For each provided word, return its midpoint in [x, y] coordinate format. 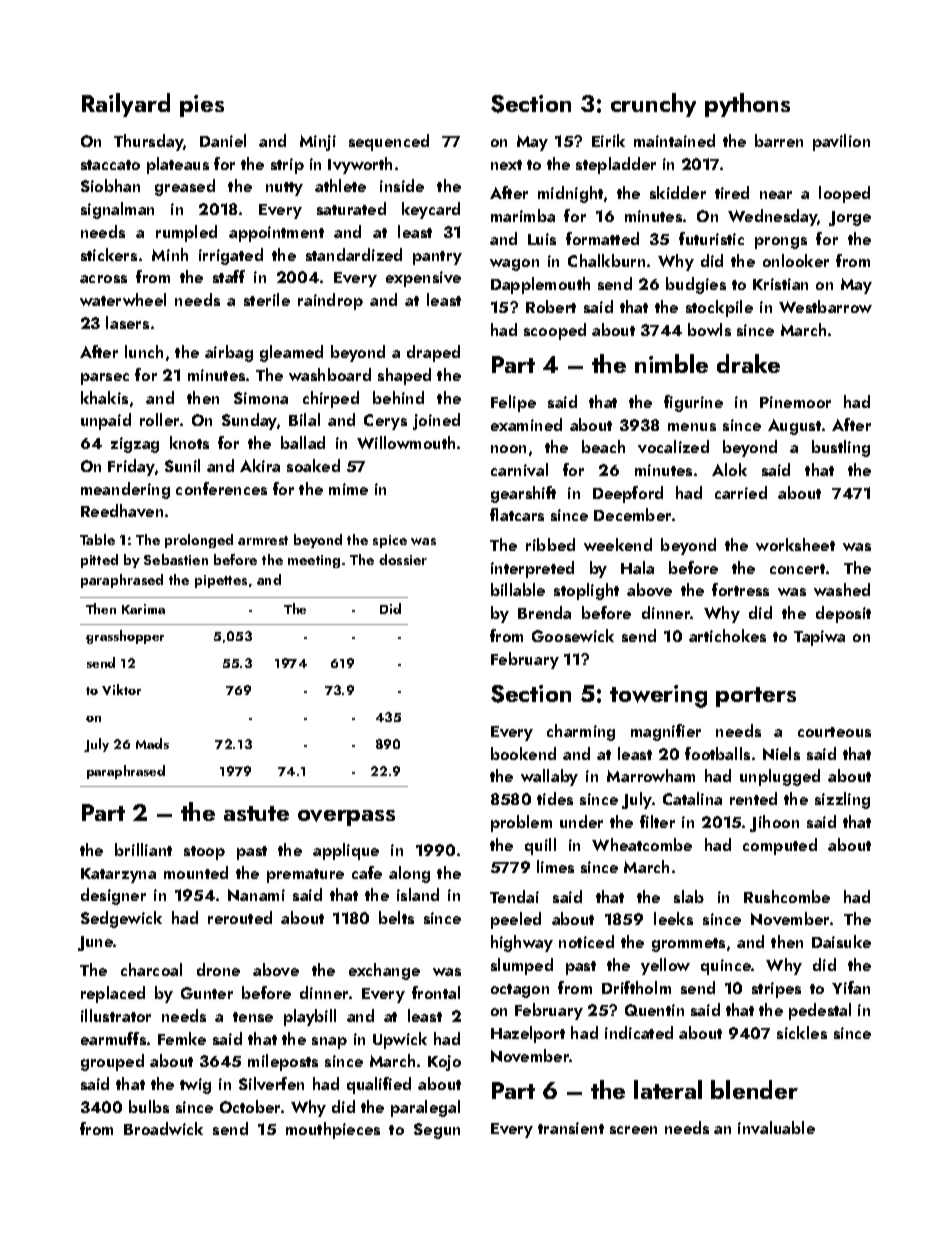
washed [842, 589]
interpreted [532, 569]
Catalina [692, 798]
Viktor [121, 689]
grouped [112, 1062]
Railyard [126, 105]
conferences [221, 488]
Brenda [544, 612]
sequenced [389, 142]
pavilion [841, 142]
